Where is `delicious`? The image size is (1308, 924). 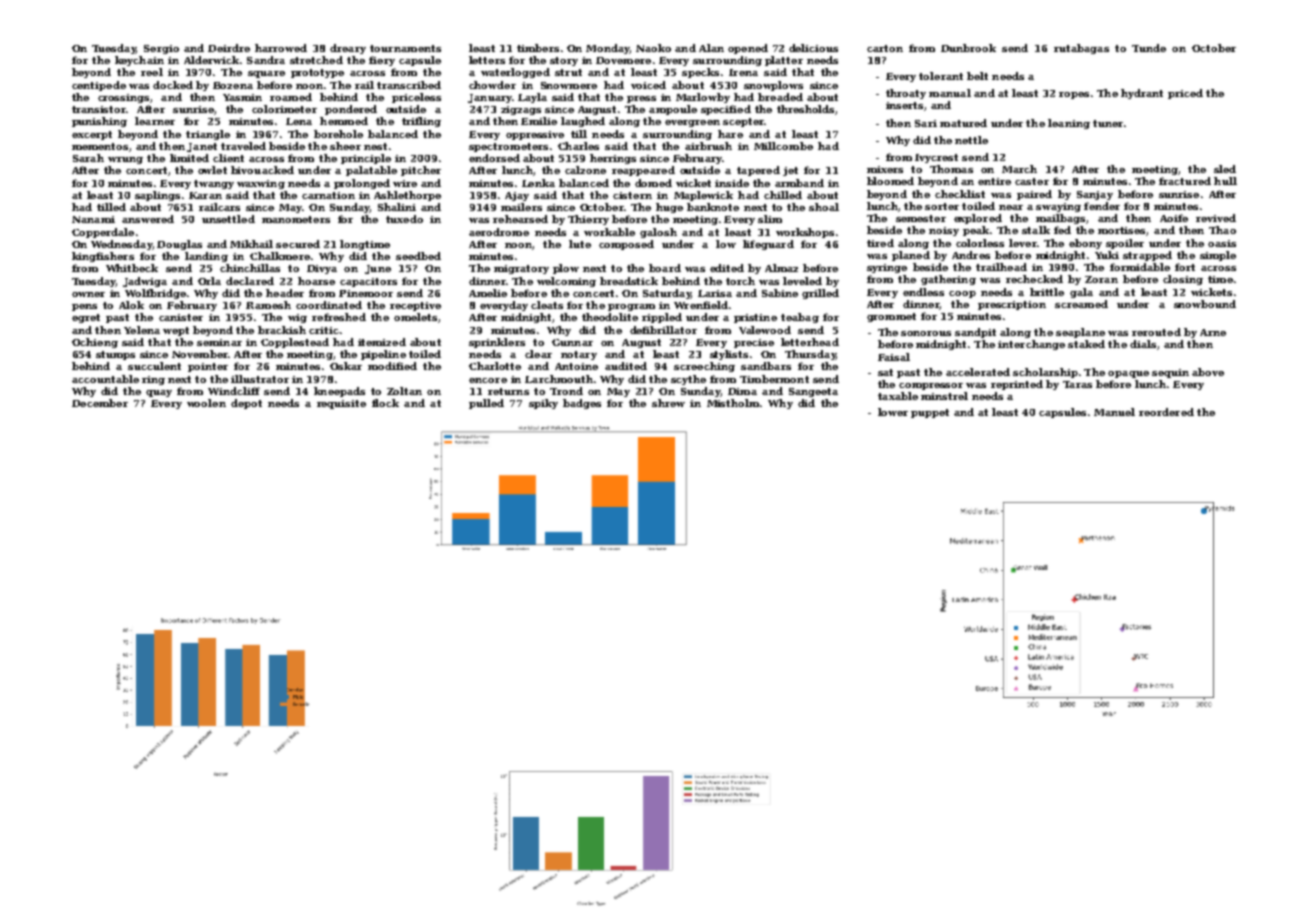 delicious is located at coordinates (813, 48).
